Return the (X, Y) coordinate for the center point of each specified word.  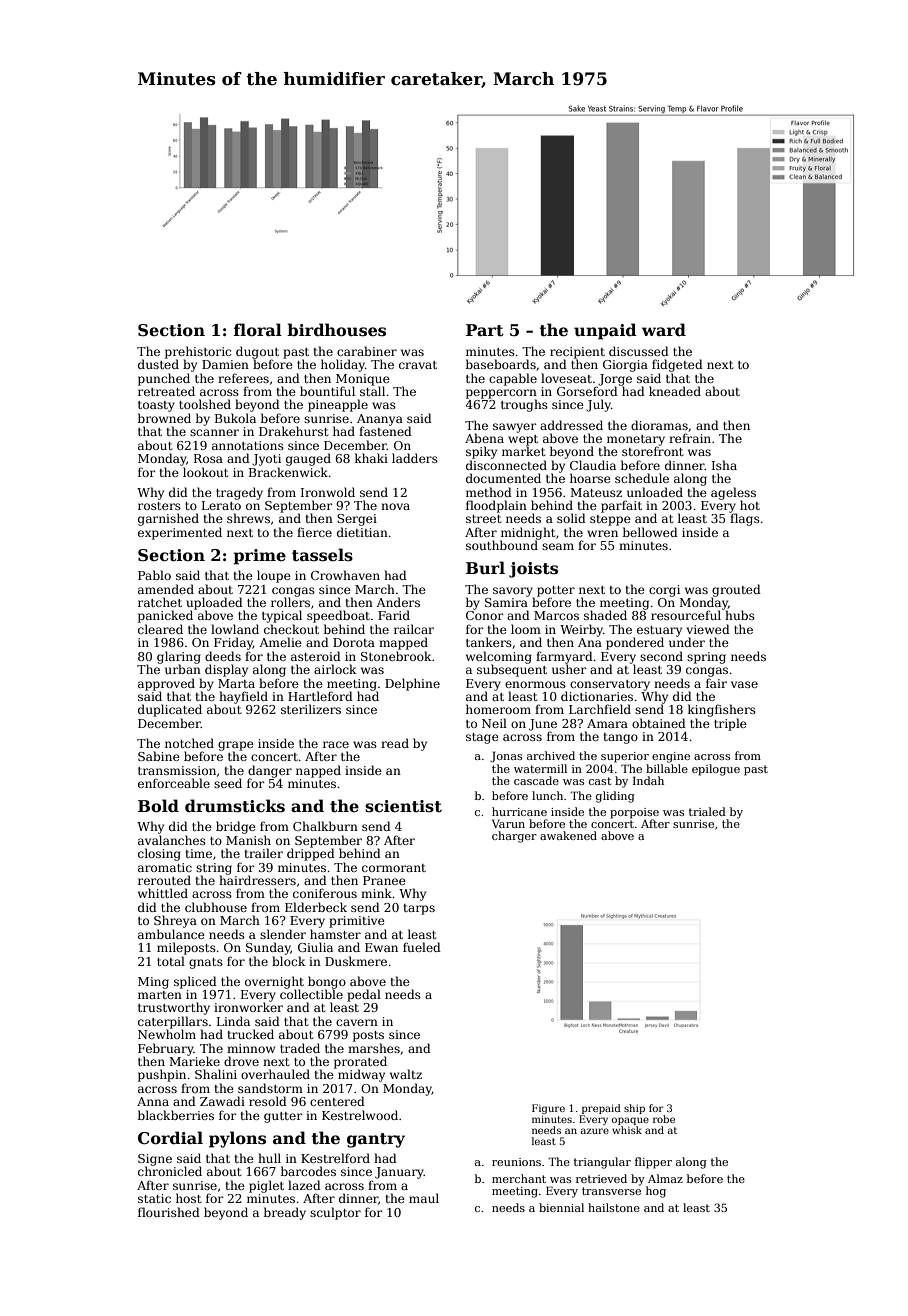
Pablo (154, 575)
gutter (283, 1117)
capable (513, 379)
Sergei (357, 520)
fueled (422, 947)
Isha (724, 465)
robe (664, 1119)
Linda (233, 1021)
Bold (158, 806)
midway (361, 1075)
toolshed (205, 404)
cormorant (394, 868)
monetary (636, 440)
